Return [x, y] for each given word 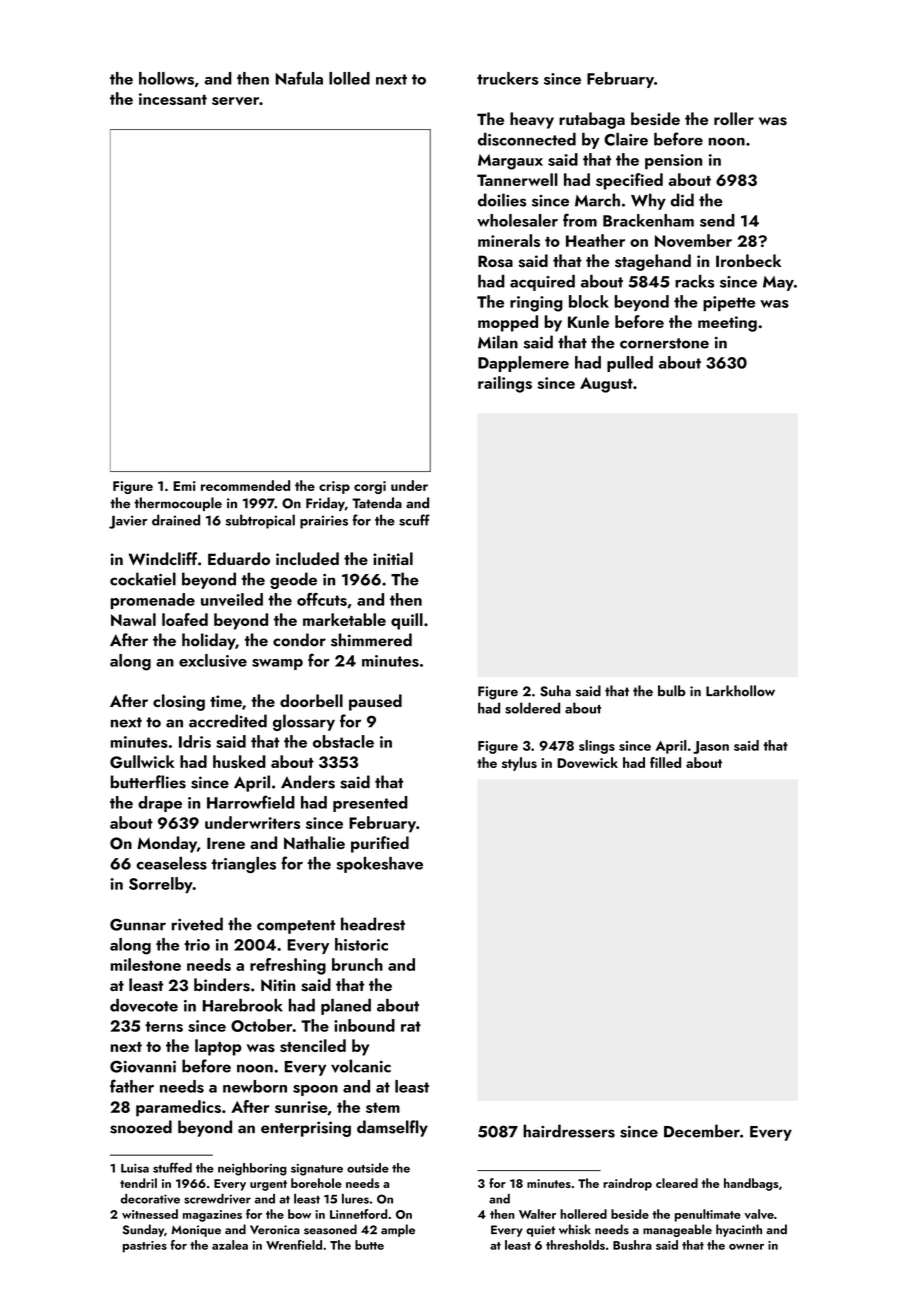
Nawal [133, 619]
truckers [507, 78]
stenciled [313, 1045]
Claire [626, 139]
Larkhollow [740, 691]
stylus [519, 764]
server [235, 101]
